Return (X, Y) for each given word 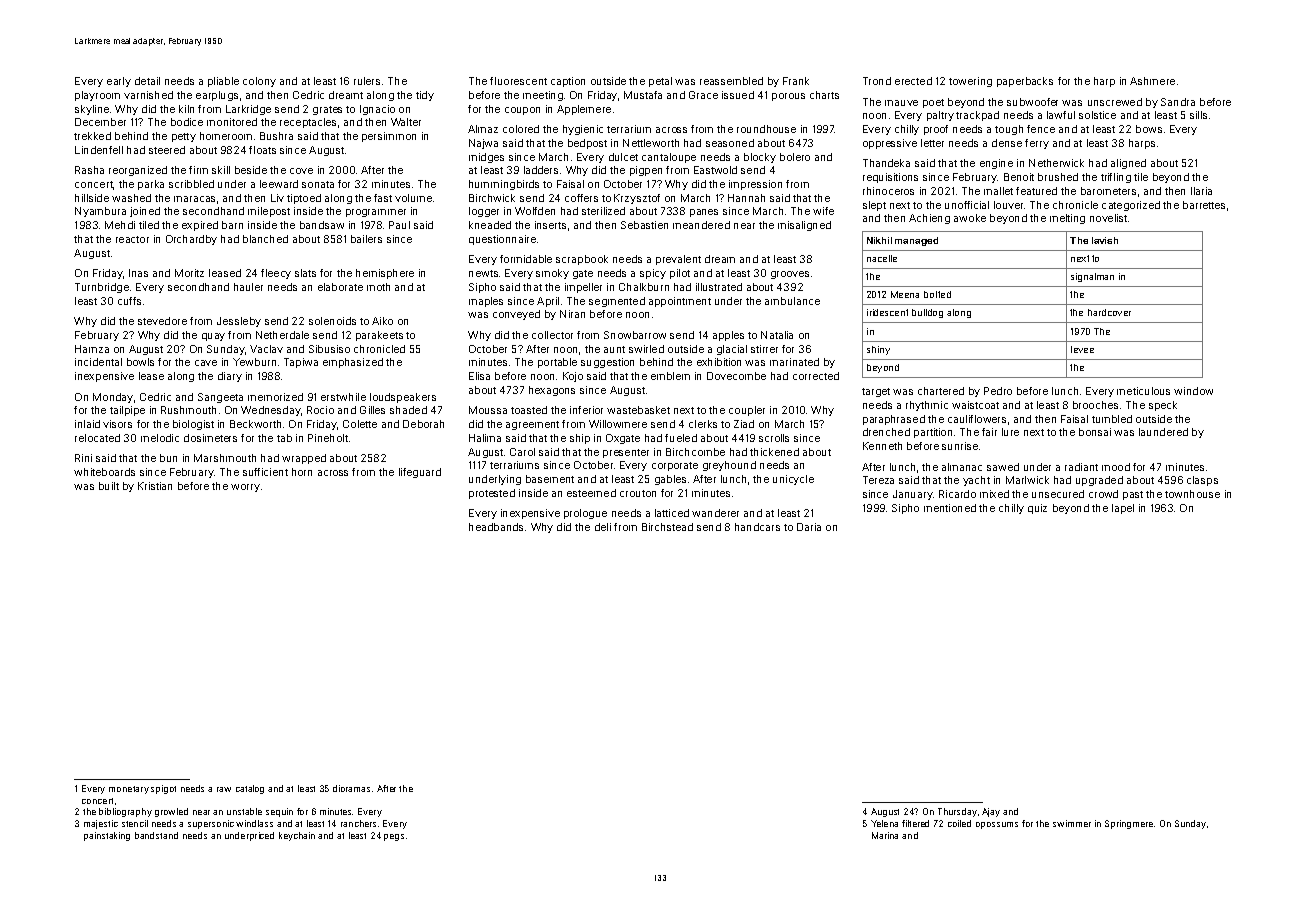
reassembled (731, 81)
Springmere (1129, 824)
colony (259, 82)
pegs (394, 837)
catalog (250, 789)
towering (970, 82)
